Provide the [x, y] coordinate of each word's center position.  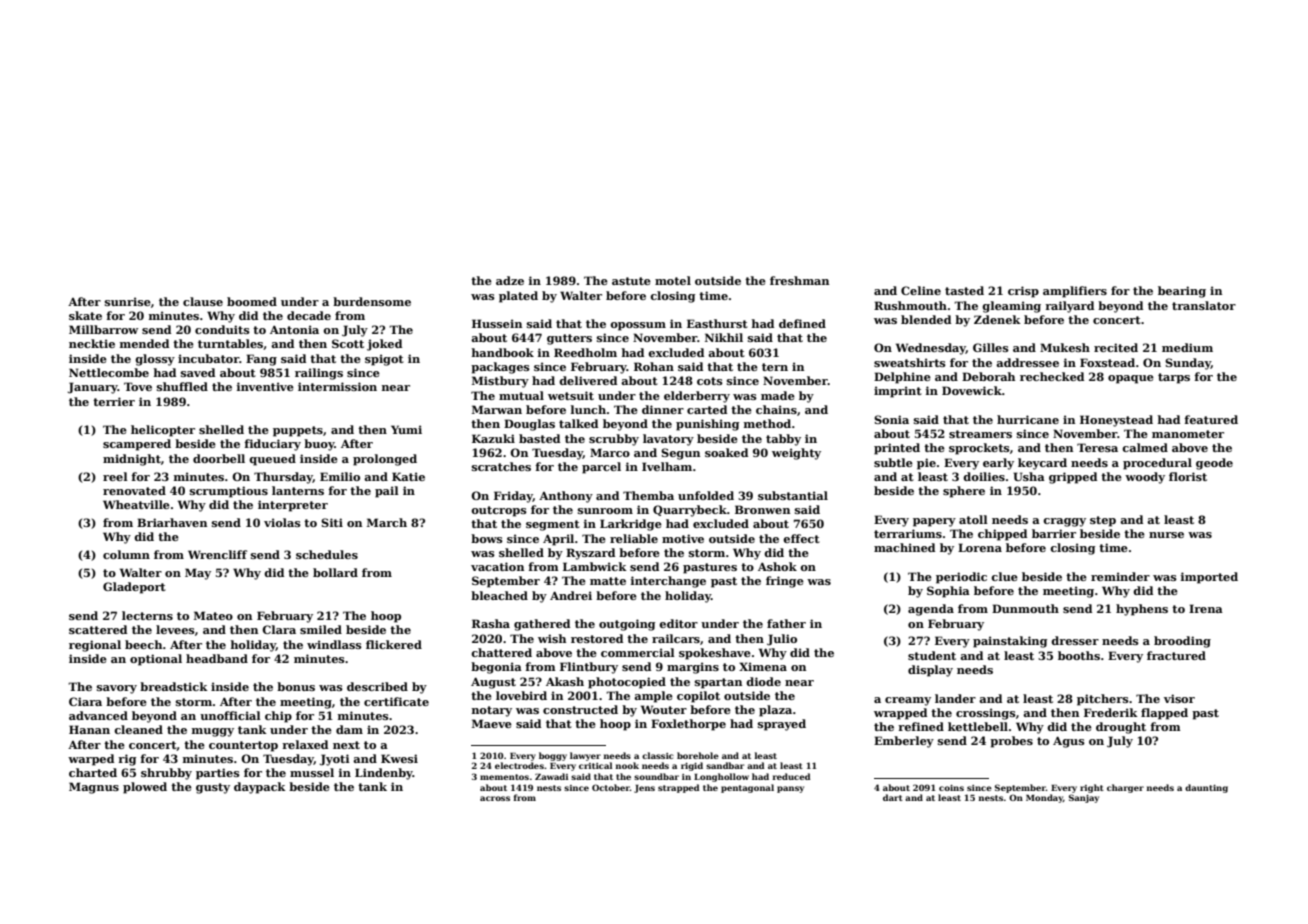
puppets [298, 431]
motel [673, 280]
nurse [1166, 535]
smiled [321, 629]
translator [1204, 305]
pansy [790, 789]
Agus [1069, 742]
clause [203, 301]
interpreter [293, 506]
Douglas [529, 425]
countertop [243, 746]
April [558, 540]
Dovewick [972, 390]
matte [608, 581]
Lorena [980, 547]
